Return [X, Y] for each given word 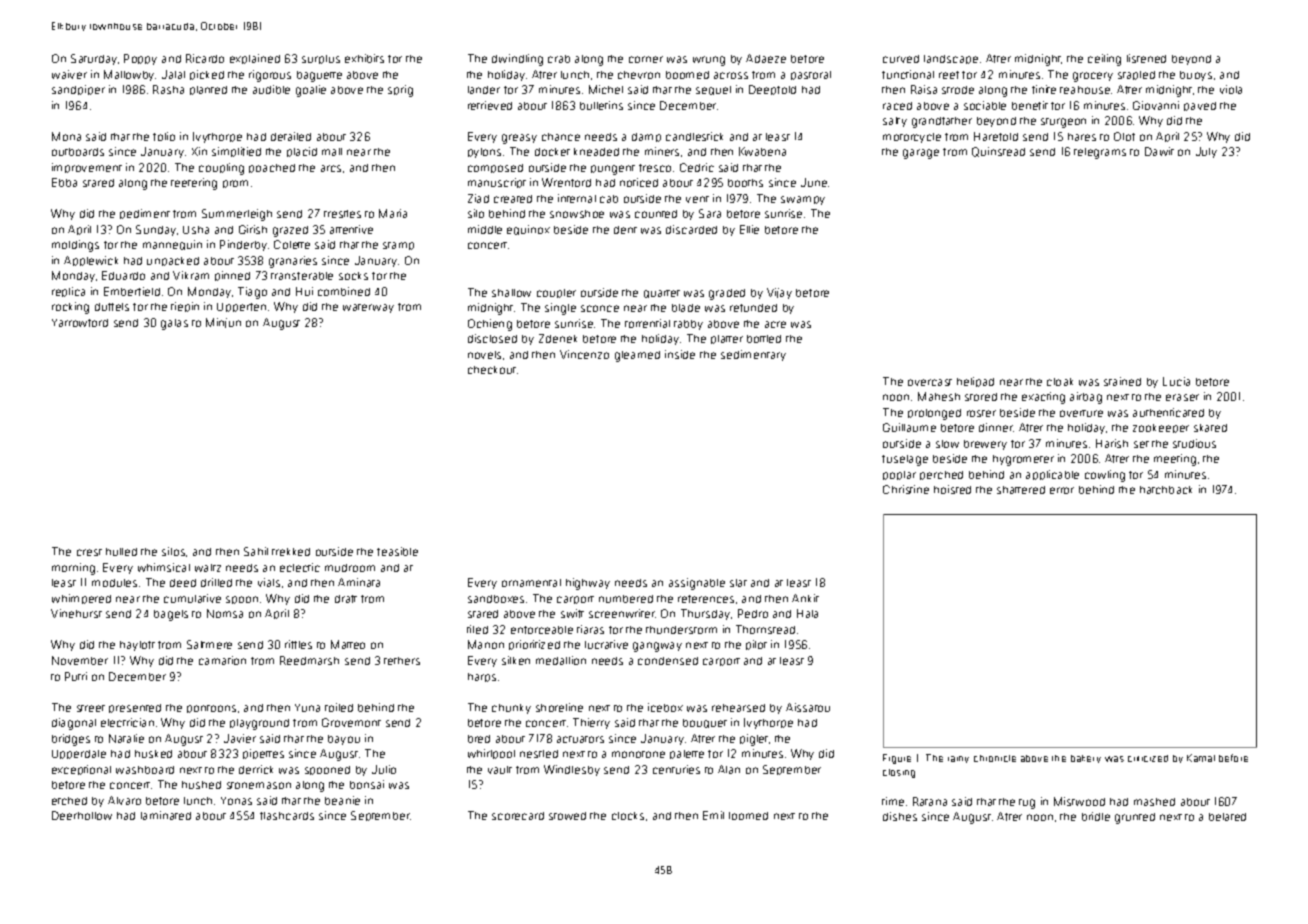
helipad [975, 382]
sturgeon [1063, 123]
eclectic [300, 567]
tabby [688, 325]
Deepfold [772, 90]
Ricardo [205, 58]
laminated [166, 815]
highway [588, 584]
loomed [748, 816]
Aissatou [808, 707]
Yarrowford [80, 323]
